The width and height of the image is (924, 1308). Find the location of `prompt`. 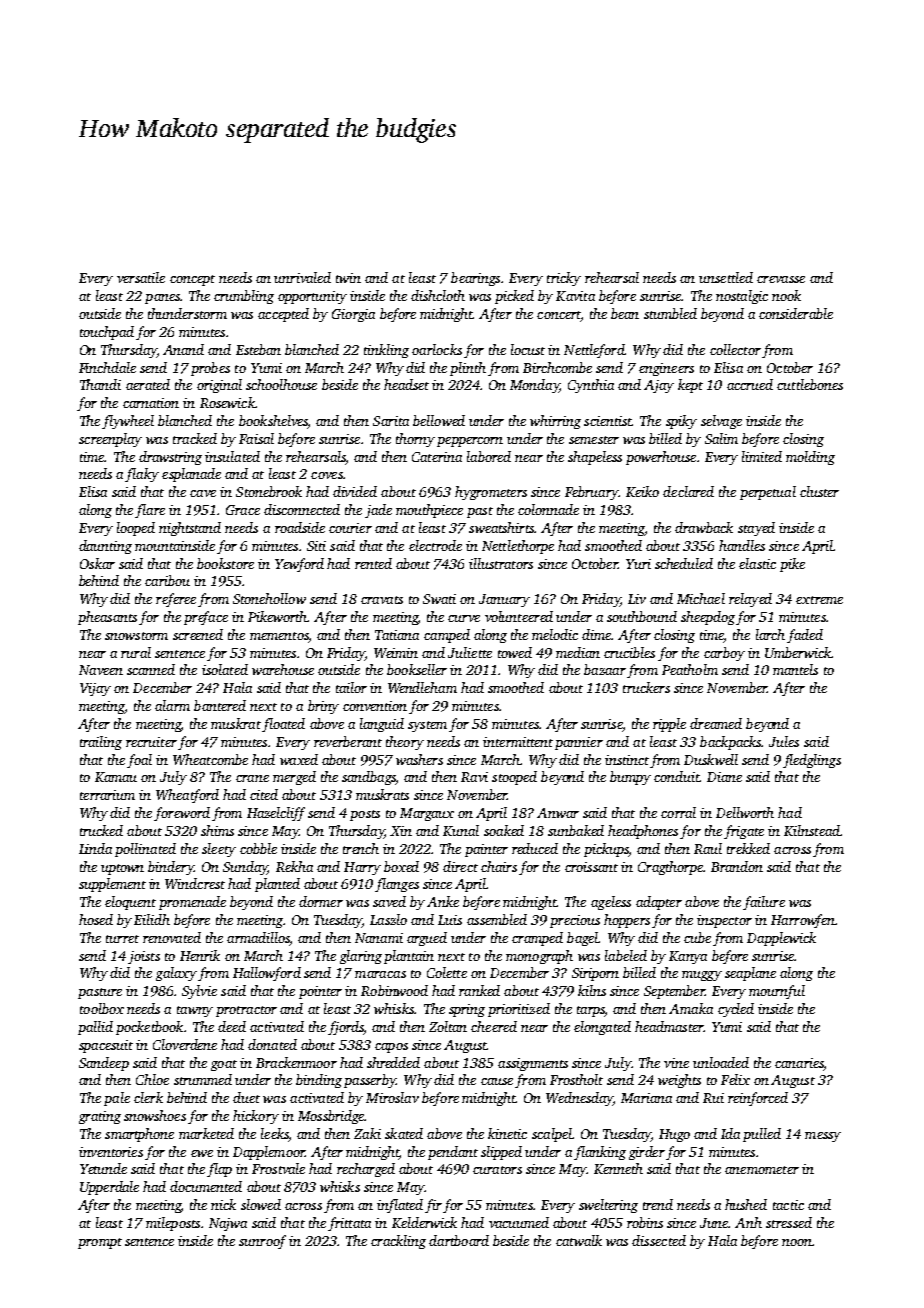

prompt is located at coordinates (100, 1243).
